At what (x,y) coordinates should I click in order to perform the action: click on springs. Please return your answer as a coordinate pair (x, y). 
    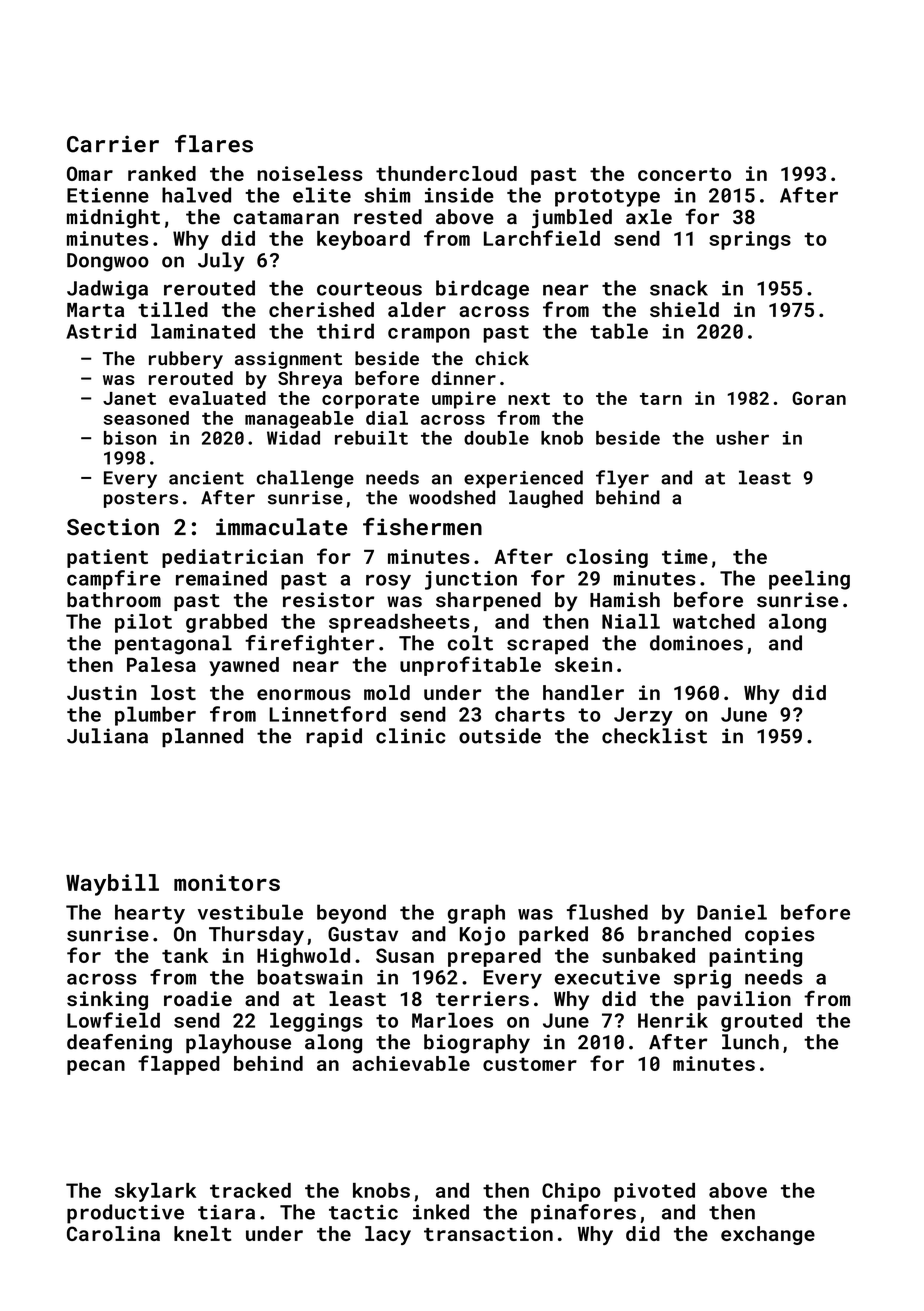
    Looking at the image, I should click on (750, 240).
